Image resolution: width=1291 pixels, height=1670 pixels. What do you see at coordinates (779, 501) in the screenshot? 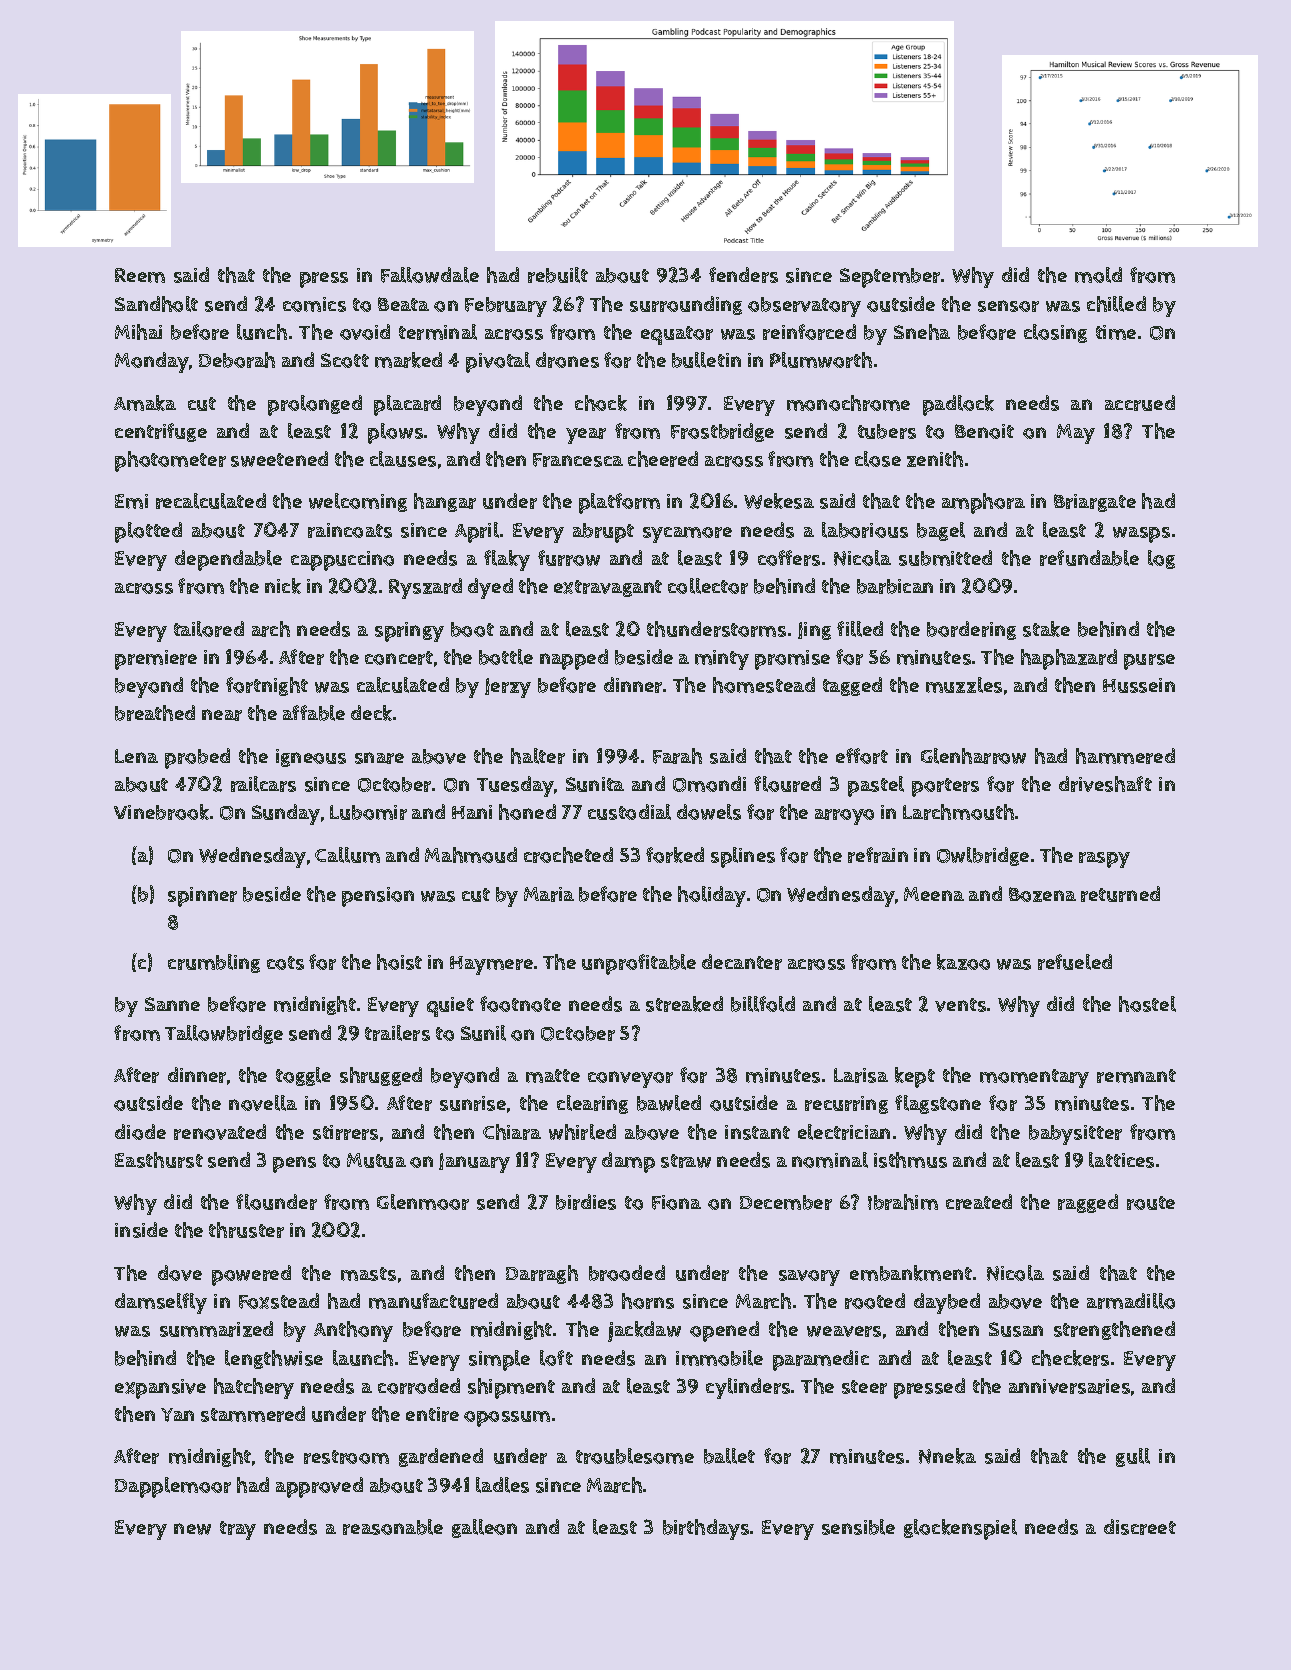
I see `Wekesa` at bounding box center [779, 501].
